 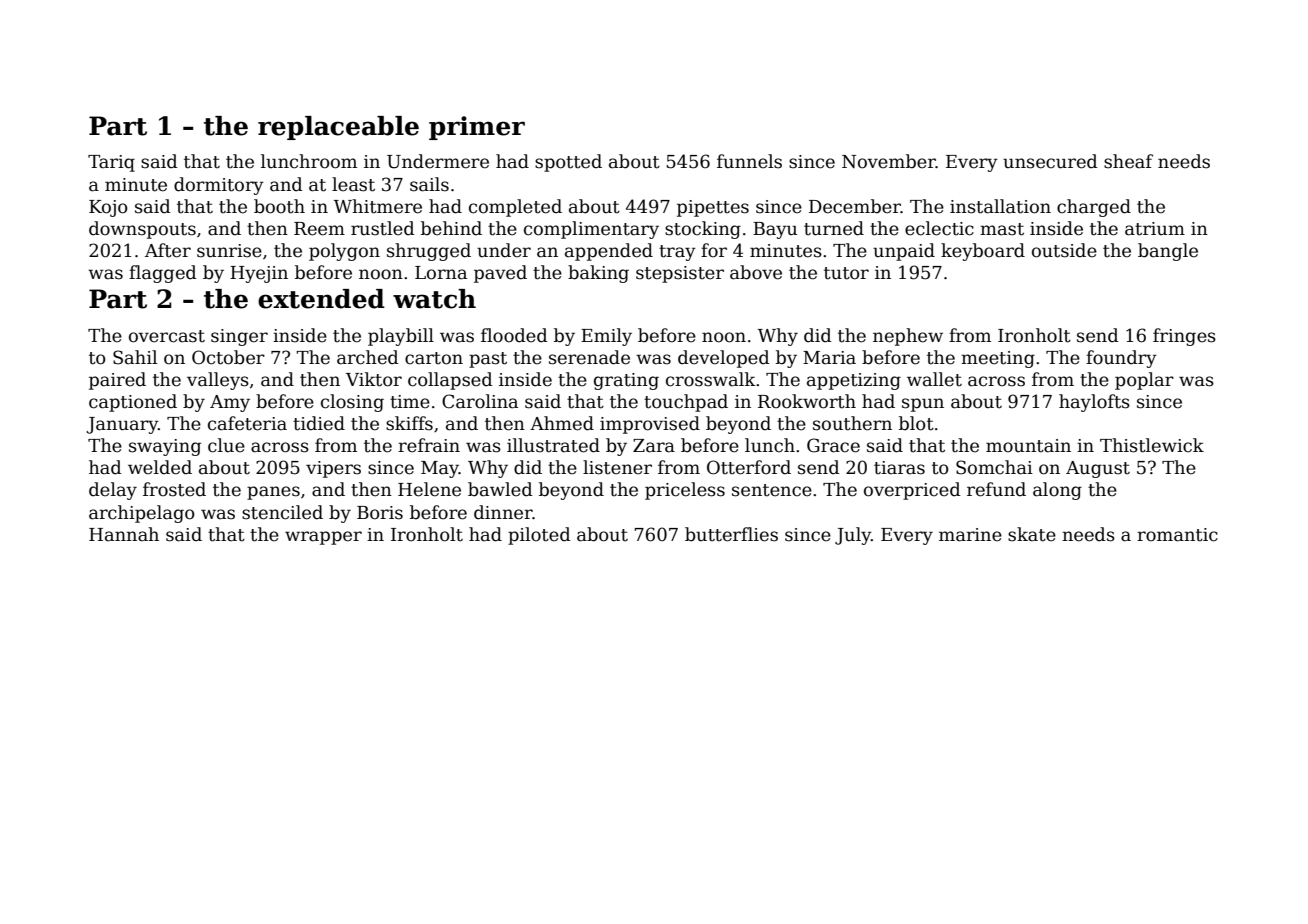 What do you see at coordinates (219, 186) in the screenshot?
I see `dormitory` at bounding box center [219, 186].
